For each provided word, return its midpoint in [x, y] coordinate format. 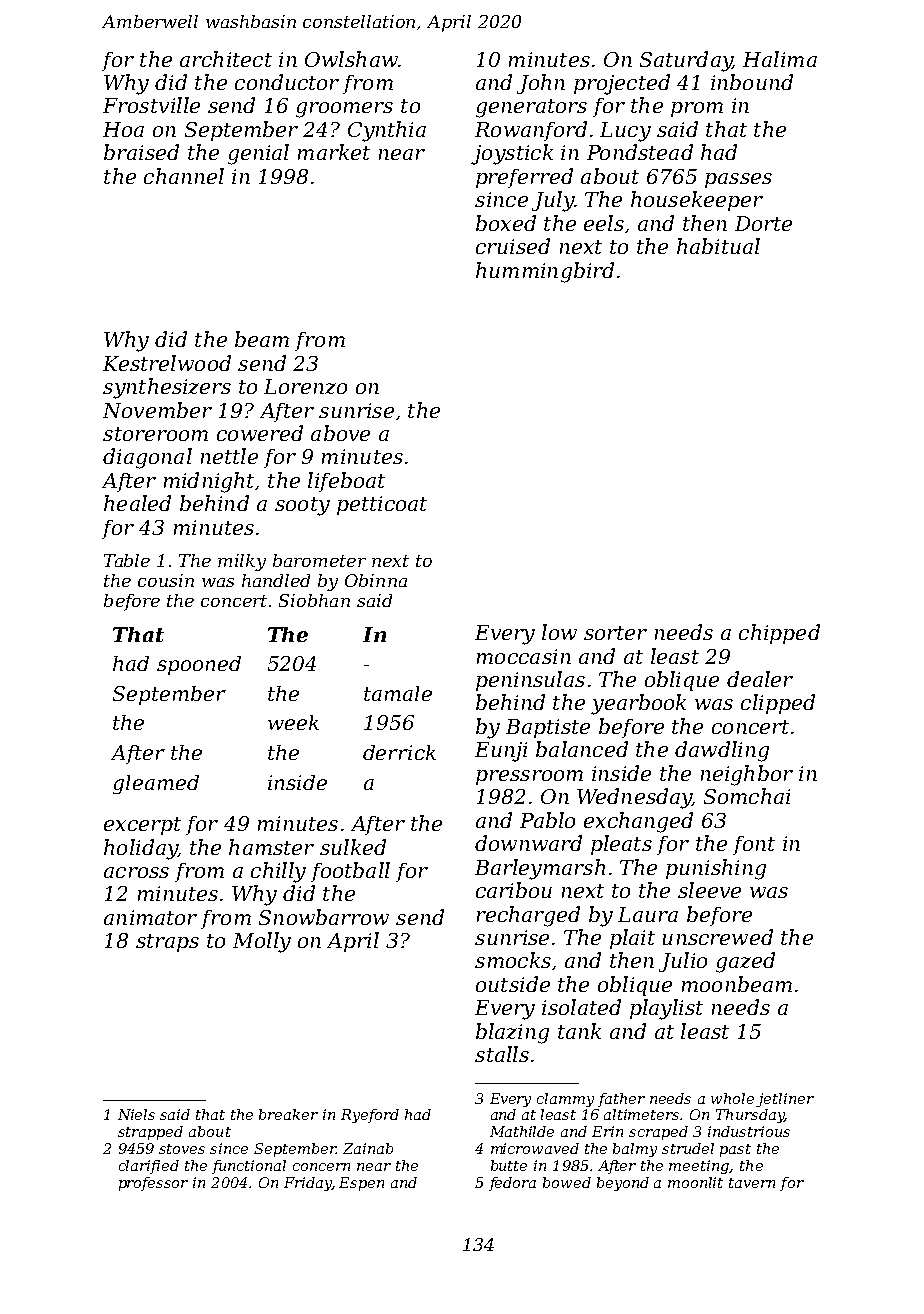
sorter [615, 633]
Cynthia [387, 131]
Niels [136, 1114]
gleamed [156, 784]
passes [738, 180]
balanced [582, 749]
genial [258, 154]
